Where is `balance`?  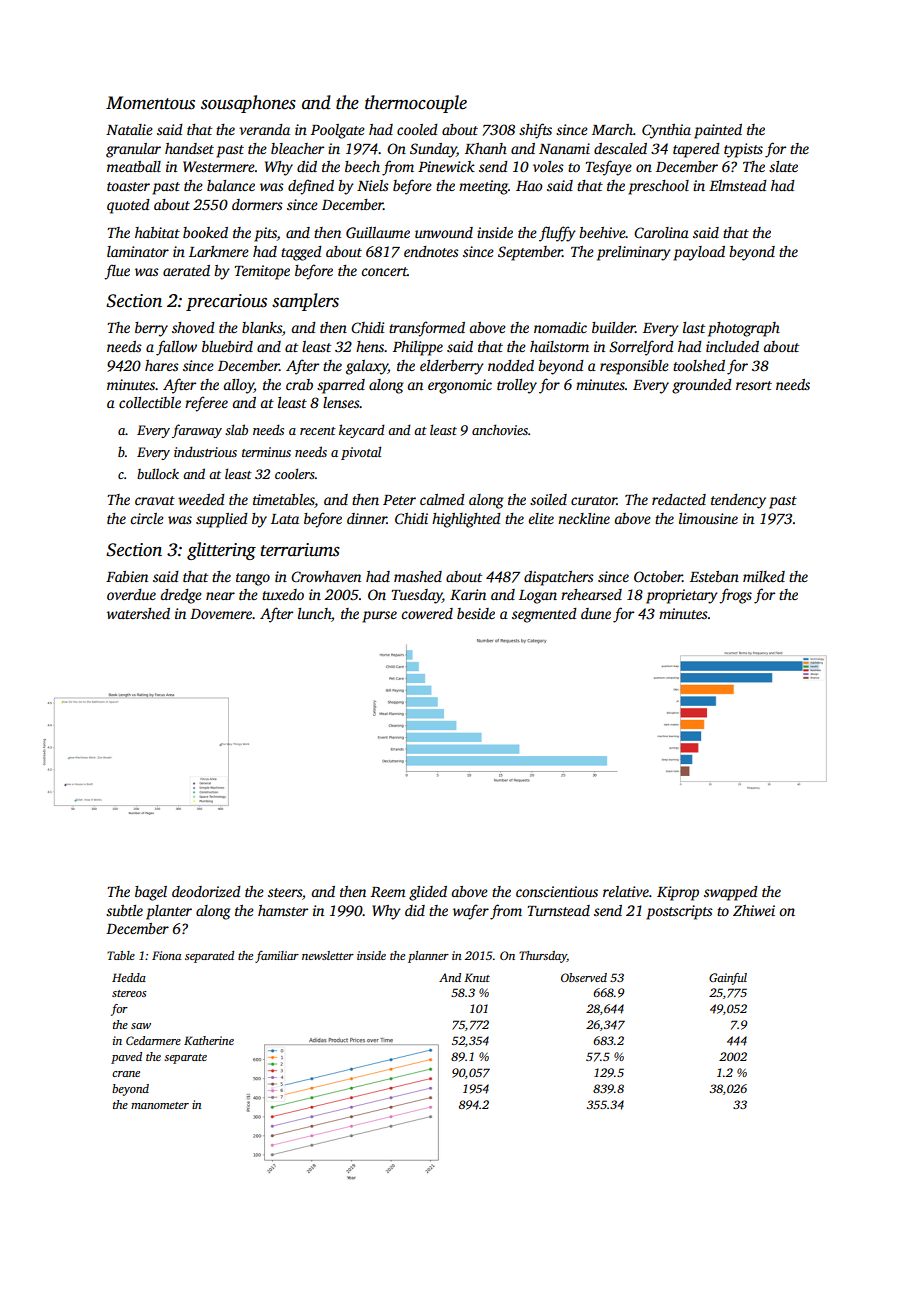
balance is located at coordinates (231, 185).
